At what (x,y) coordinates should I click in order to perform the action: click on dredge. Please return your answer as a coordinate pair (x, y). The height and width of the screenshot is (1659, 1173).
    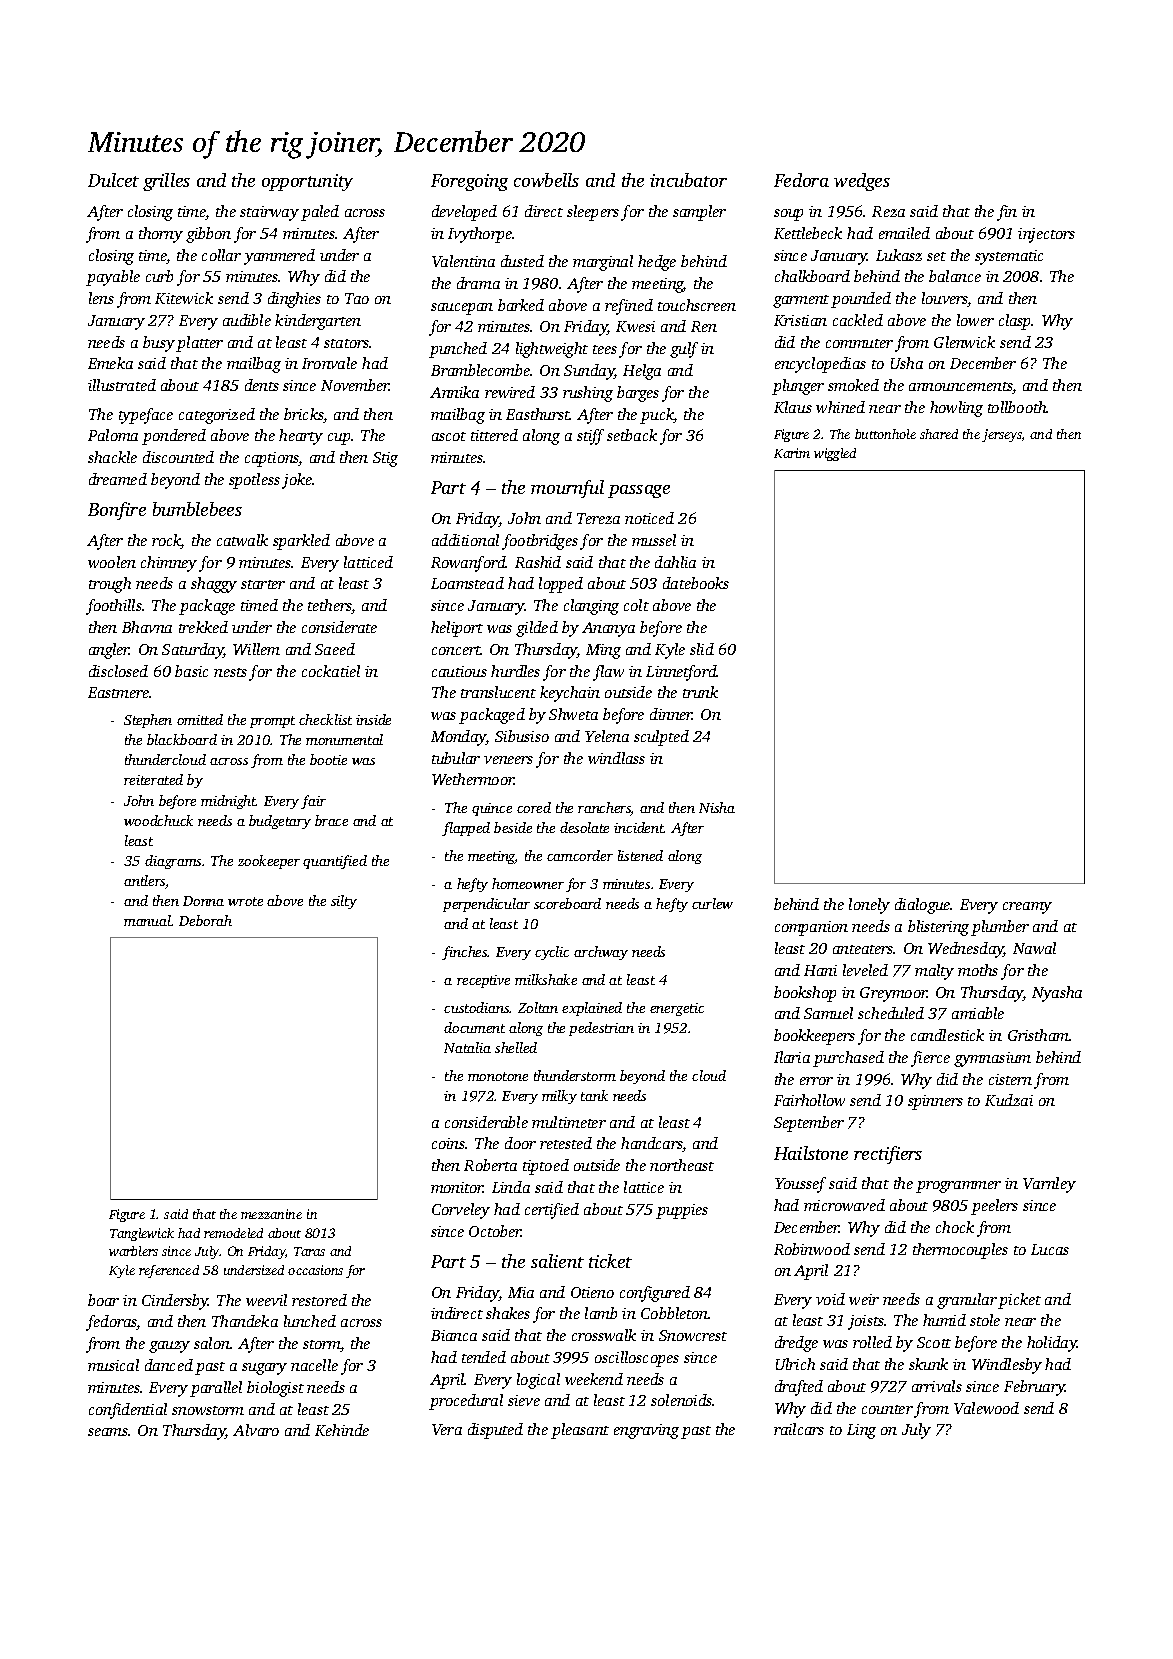
    Looking at the image, I should click on (796, 1344).
